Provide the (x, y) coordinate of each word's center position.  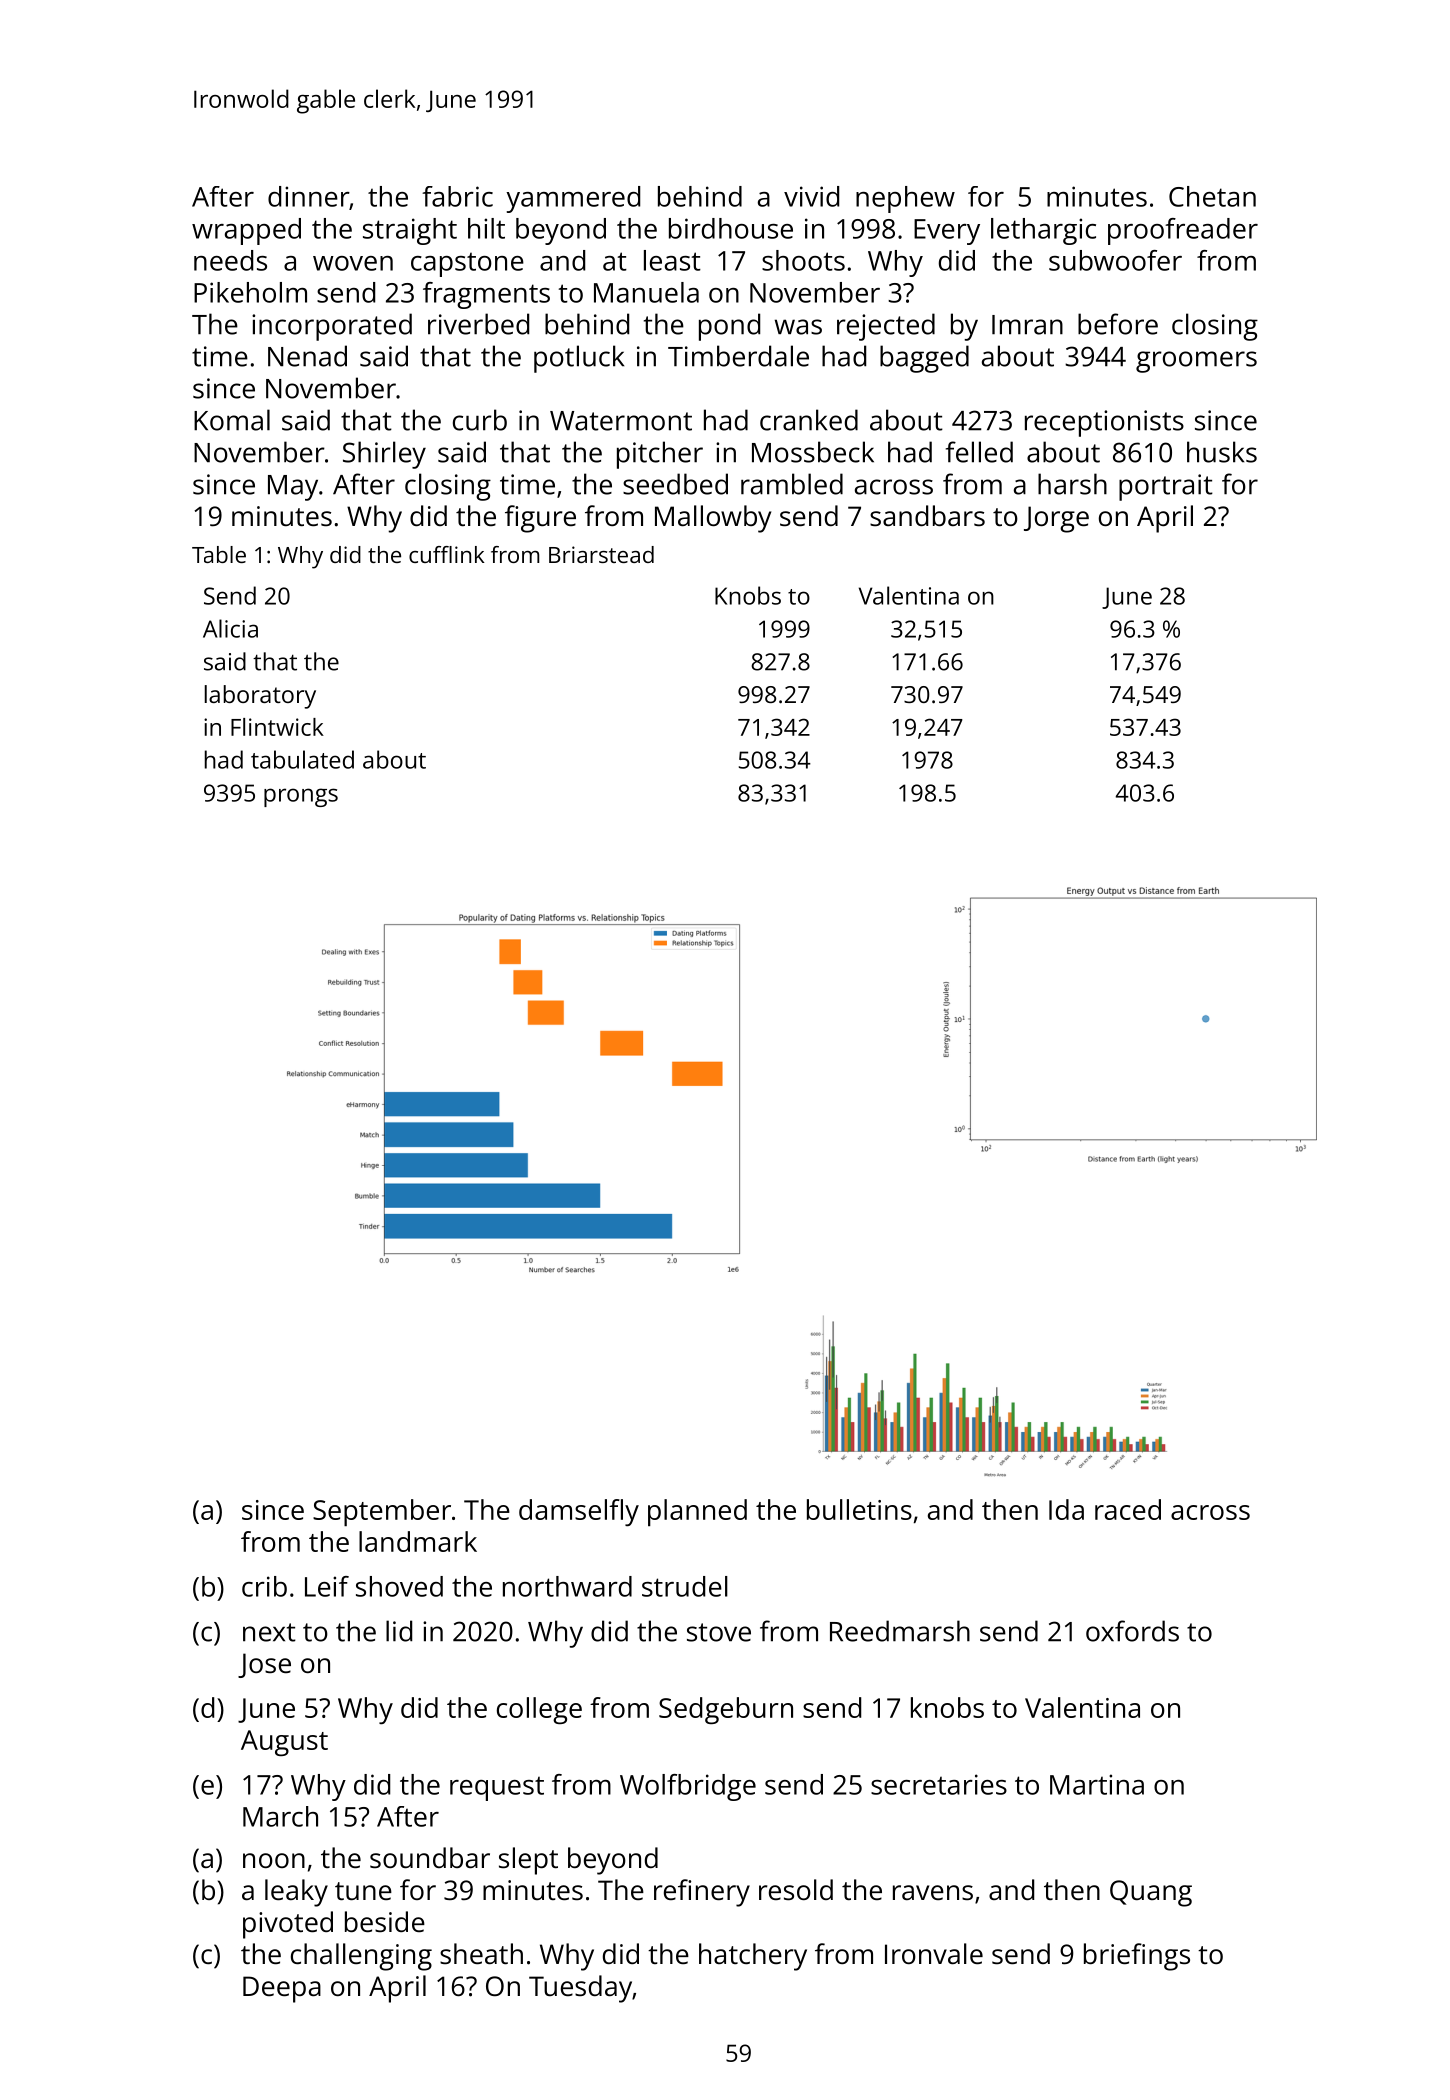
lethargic (1043, 231)
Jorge (1056, 519)
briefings (1137, 1957)
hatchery (753, 1957)
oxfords (1132, 1631)
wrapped (246, 231)
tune (363, 1891)
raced (1128, 1509)
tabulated (302, 759)
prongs (301, 797)
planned (697, 1512)
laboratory (260, 697)
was (798, 327)
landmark (418, 1541)
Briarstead (601, 554)
